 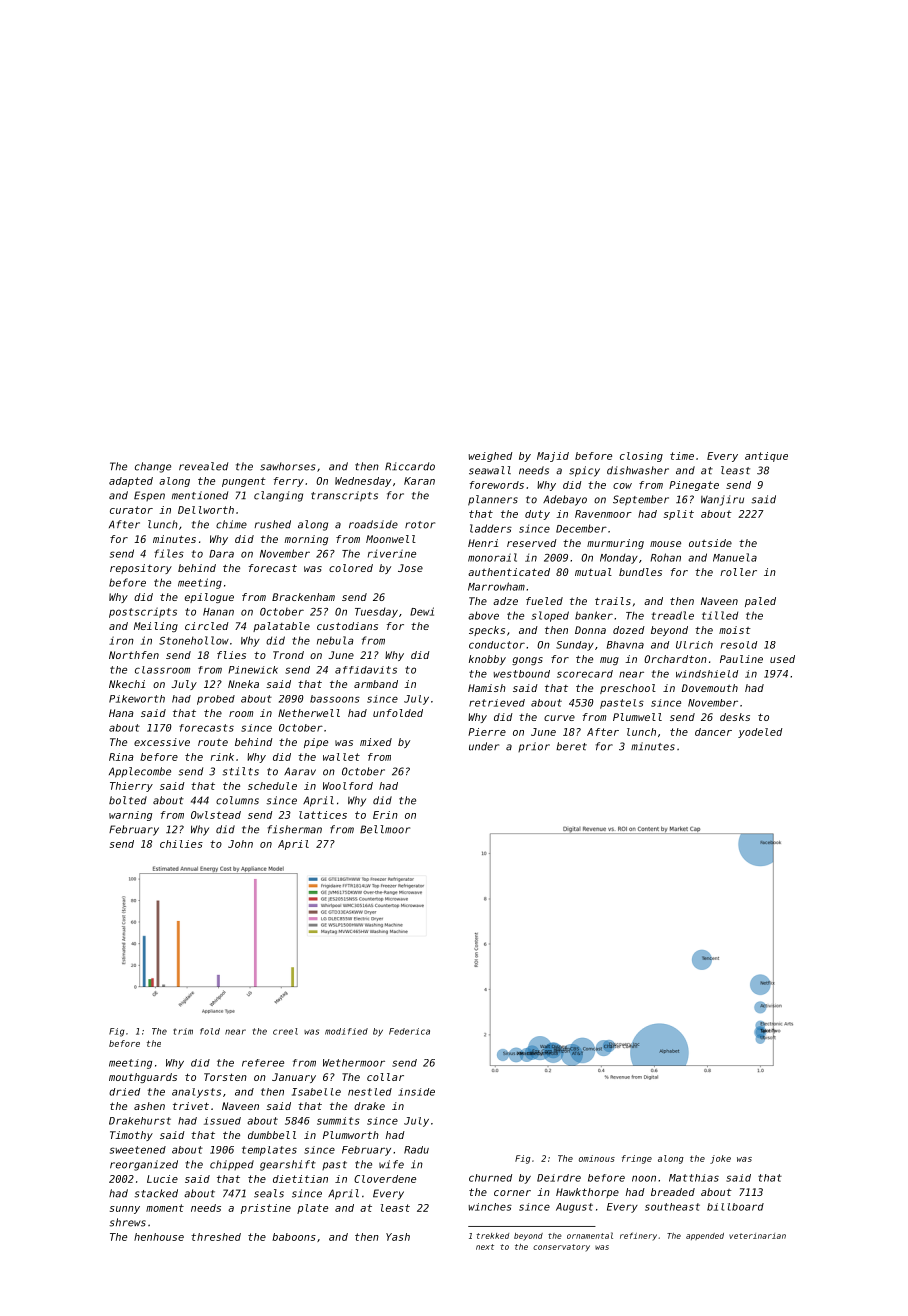 I want to click on time, so click(x=682, y=456).
